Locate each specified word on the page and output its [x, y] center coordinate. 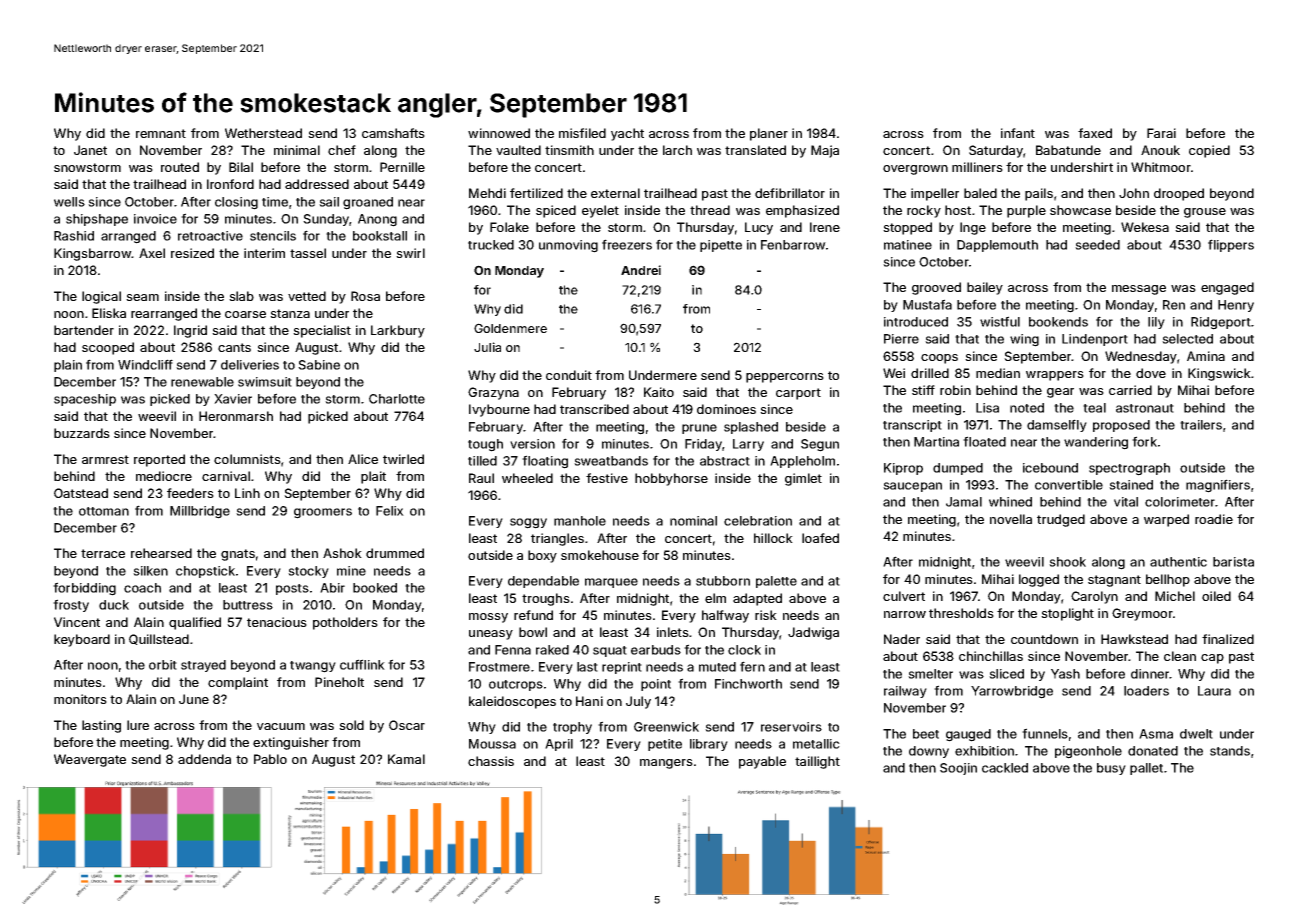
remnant [161, 133]
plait [373, 477]
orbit [163, 665]
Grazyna [493, 393]
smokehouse [600, 555]
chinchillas [991, 656]
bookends [1058, 322]
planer [769, 134]
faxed [1095, 133]
